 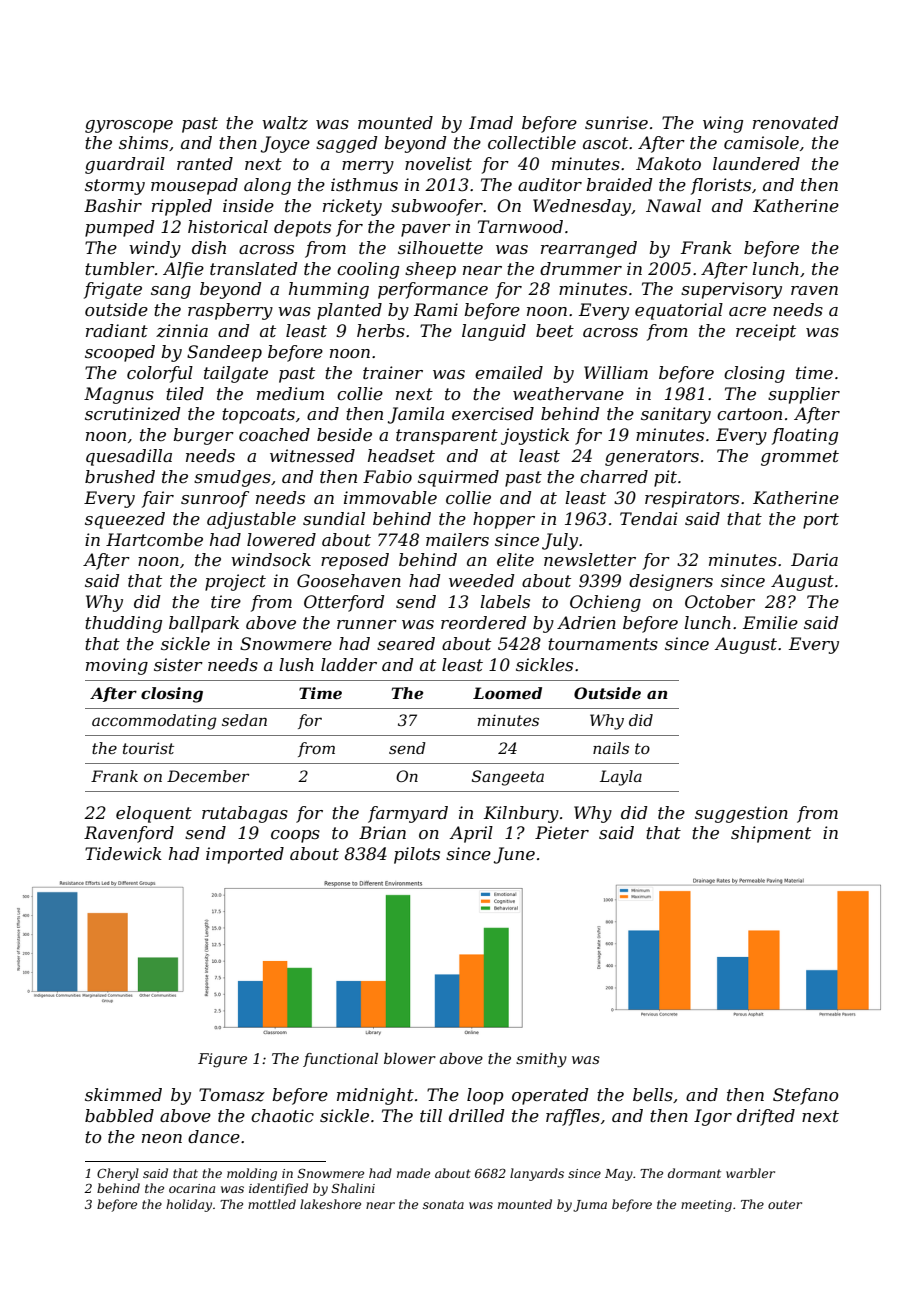 What do you see at coordinates (417, 855) in the page?
I see `pilots` at bounding box center [417, 855].
